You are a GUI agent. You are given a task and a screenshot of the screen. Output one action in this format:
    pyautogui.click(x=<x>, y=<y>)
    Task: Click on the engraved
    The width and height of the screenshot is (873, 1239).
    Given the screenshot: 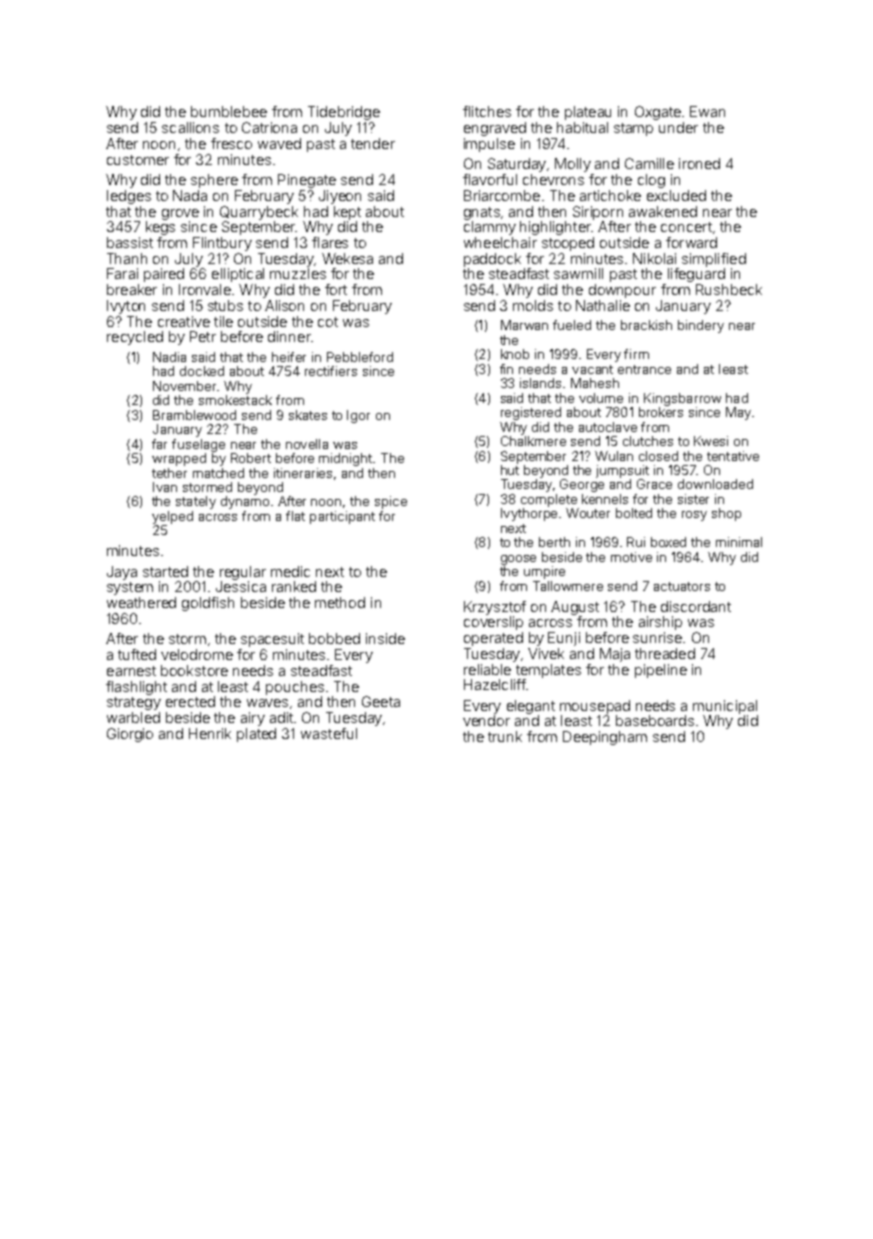 What is the action you would take?
    pyautogui.click(x=495, y=129)
